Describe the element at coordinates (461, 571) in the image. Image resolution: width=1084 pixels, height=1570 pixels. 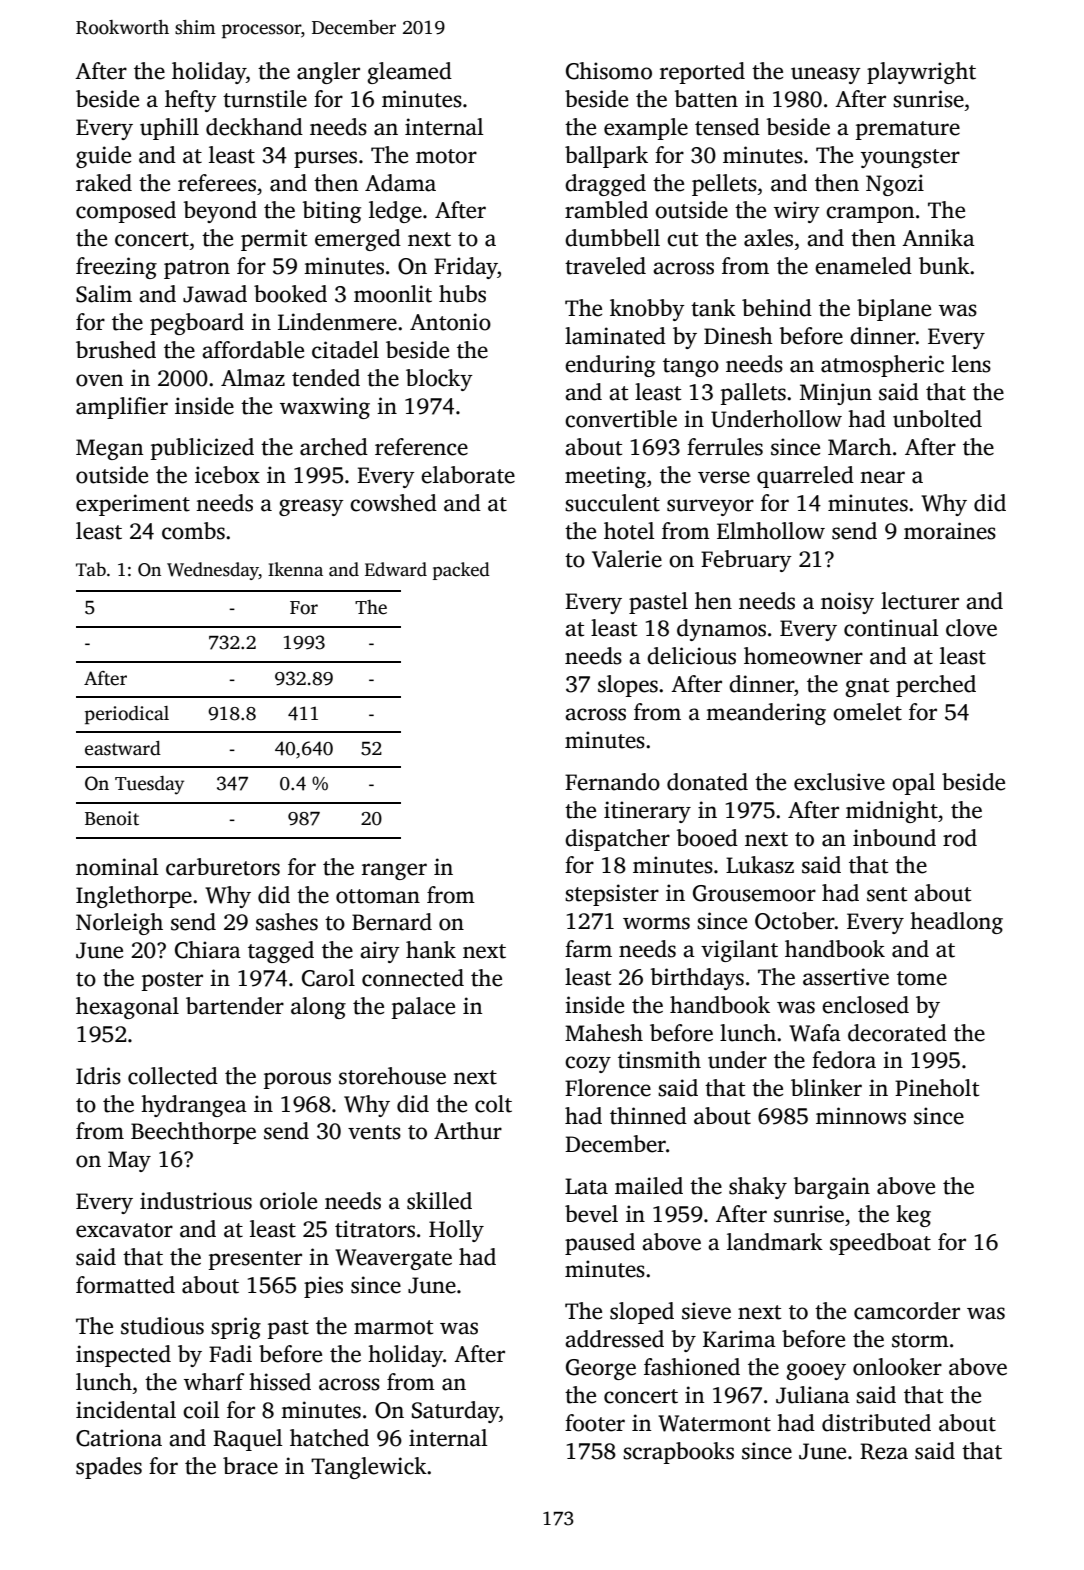
I see `packed` at that location.
